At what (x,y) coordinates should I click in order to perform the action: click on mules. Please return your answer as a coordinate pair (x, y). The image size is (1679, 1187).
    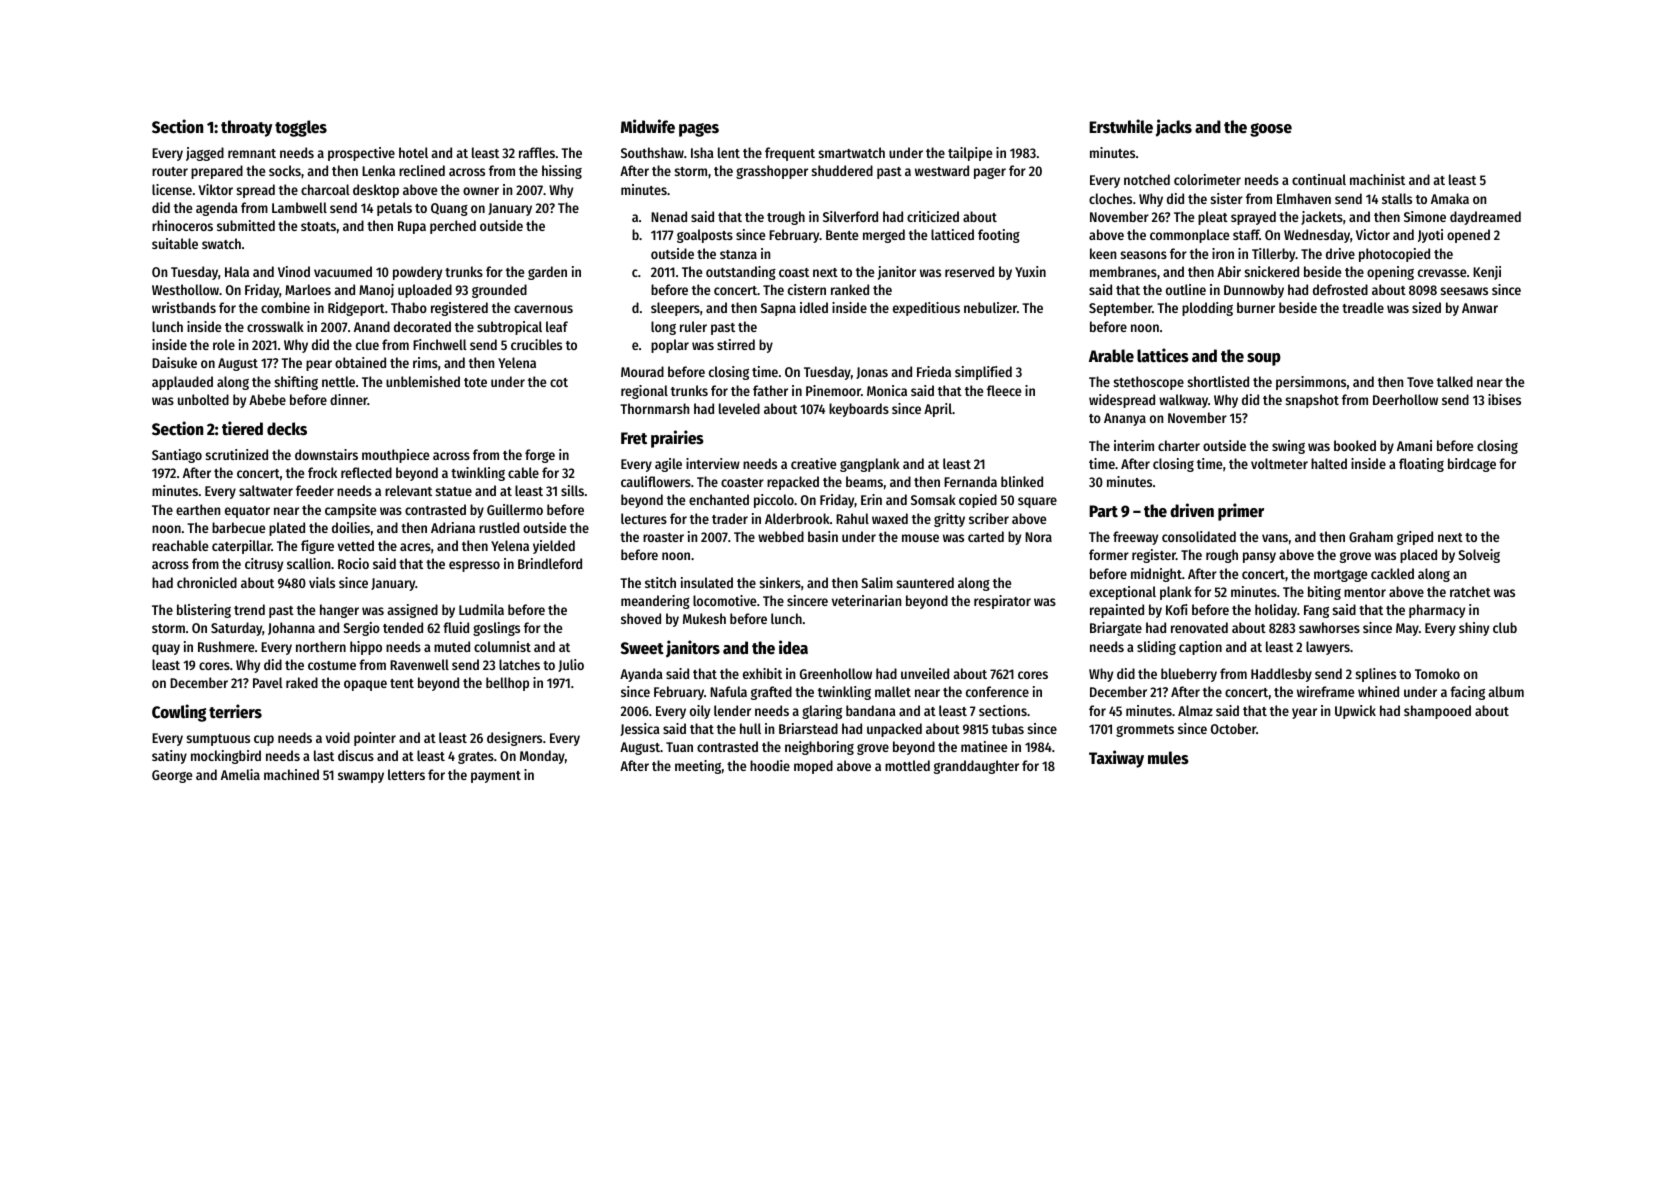
    Looking at the image, I should click on (1168, 758).
